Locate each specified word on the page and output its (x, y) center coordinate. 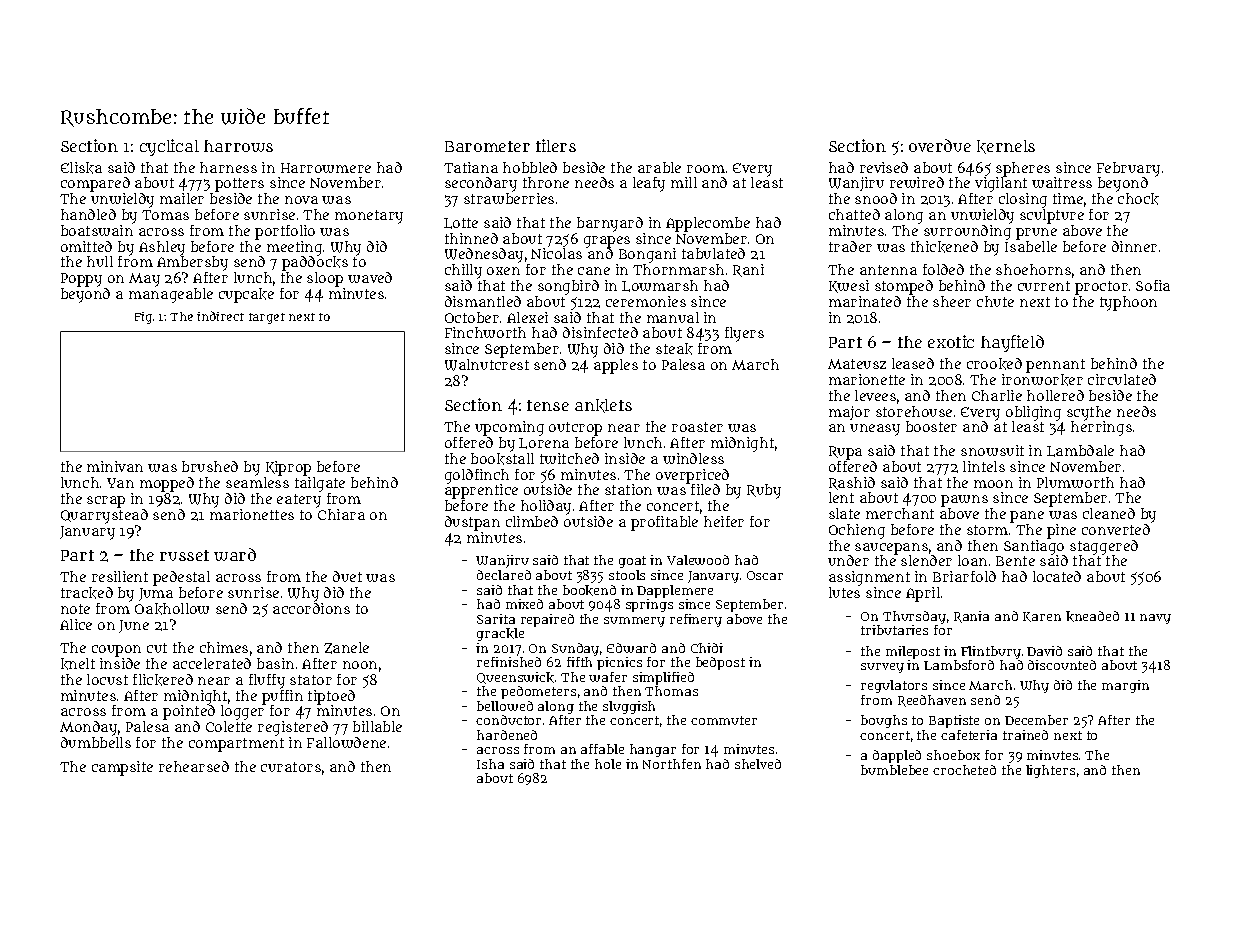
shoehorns (1033, 269)
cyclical (169, 147)
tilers (556, 145)
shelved (758, 764)
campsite (122, 768)
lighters (1050, 771)
